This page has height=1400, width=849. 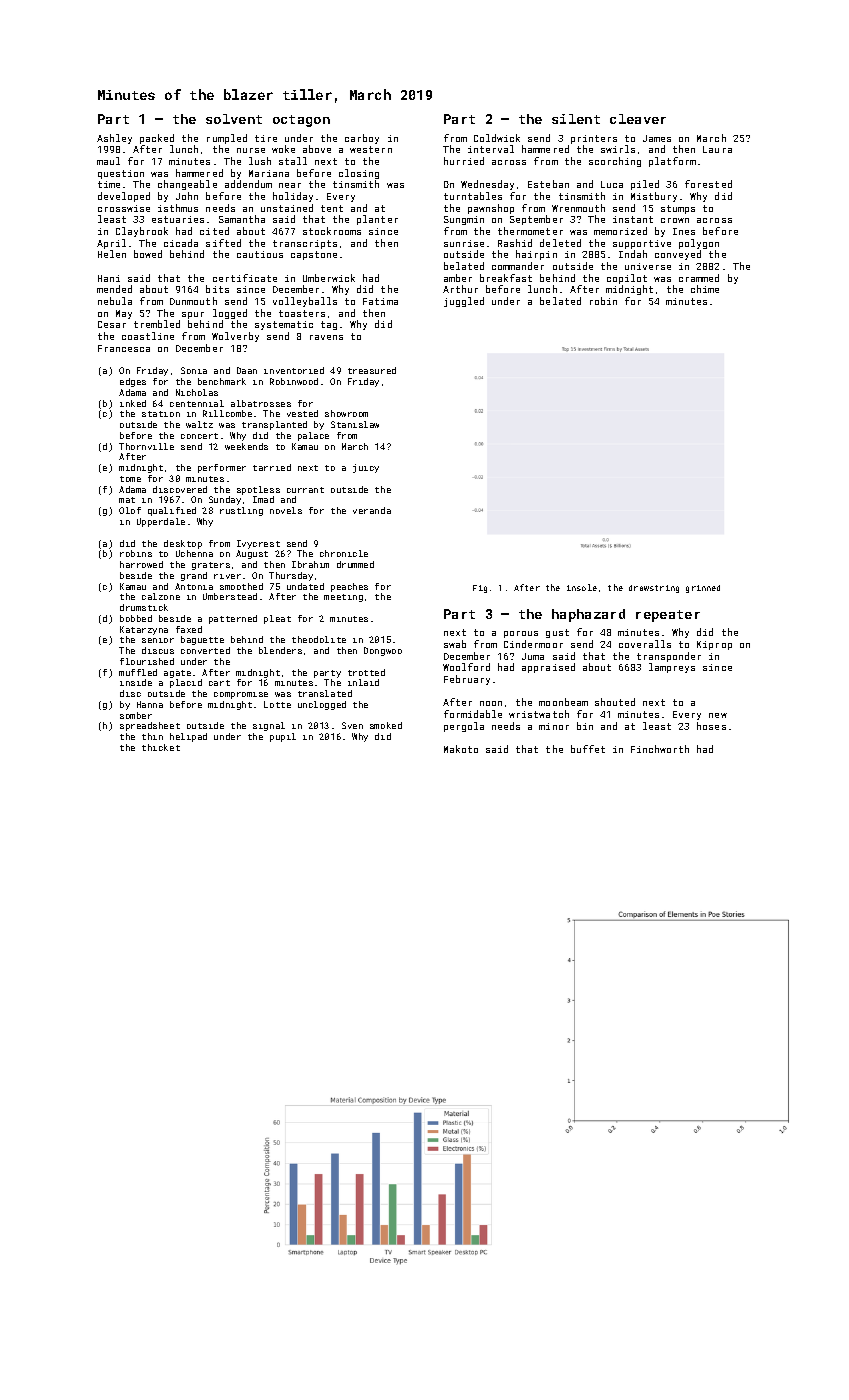 What do you see at coordinates (458, 278) in the page?
I see `amber` at bounding box center [458, 278].
